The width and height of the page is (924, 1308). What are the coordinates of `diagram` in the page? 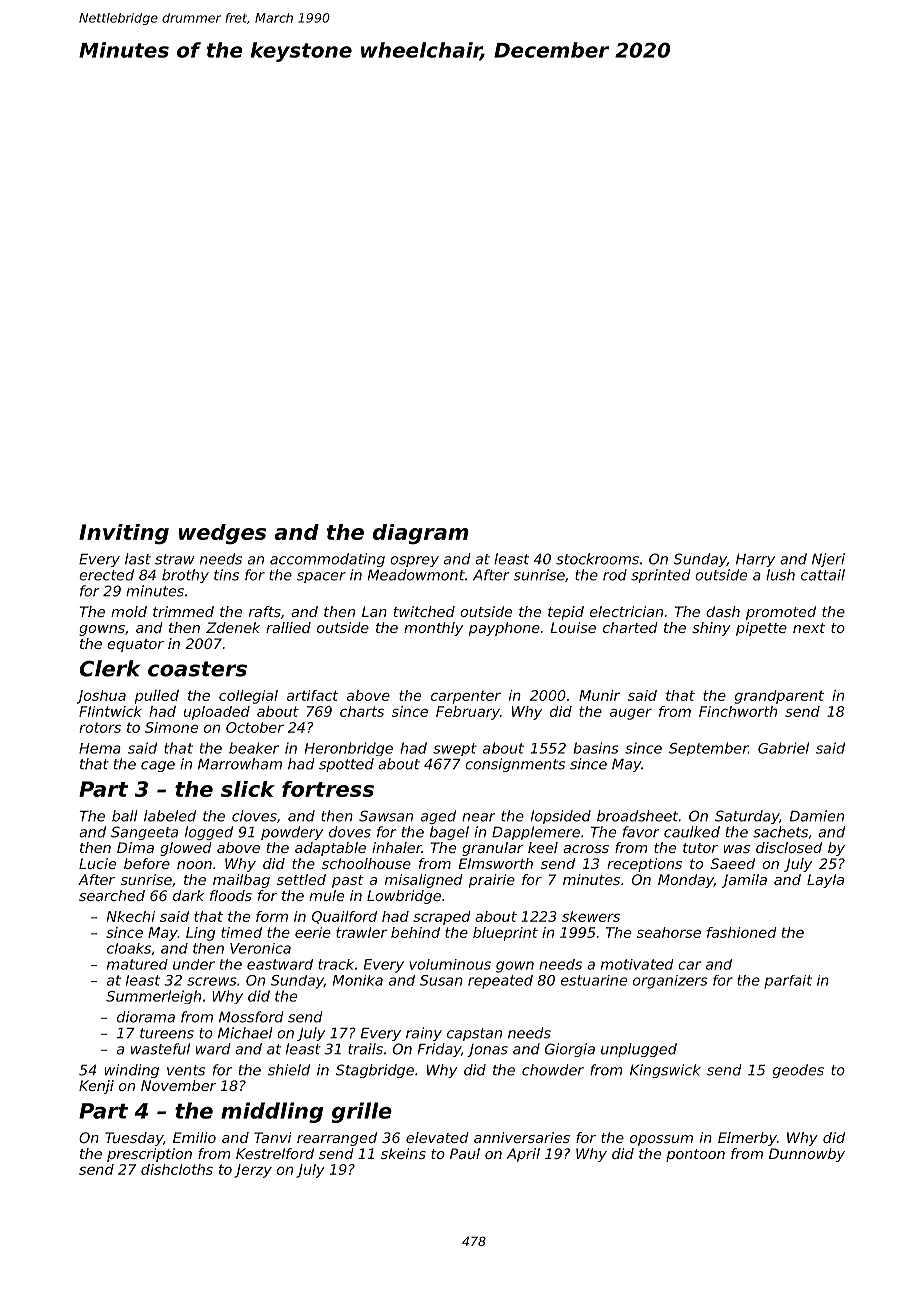 It's located at (421, 534).
